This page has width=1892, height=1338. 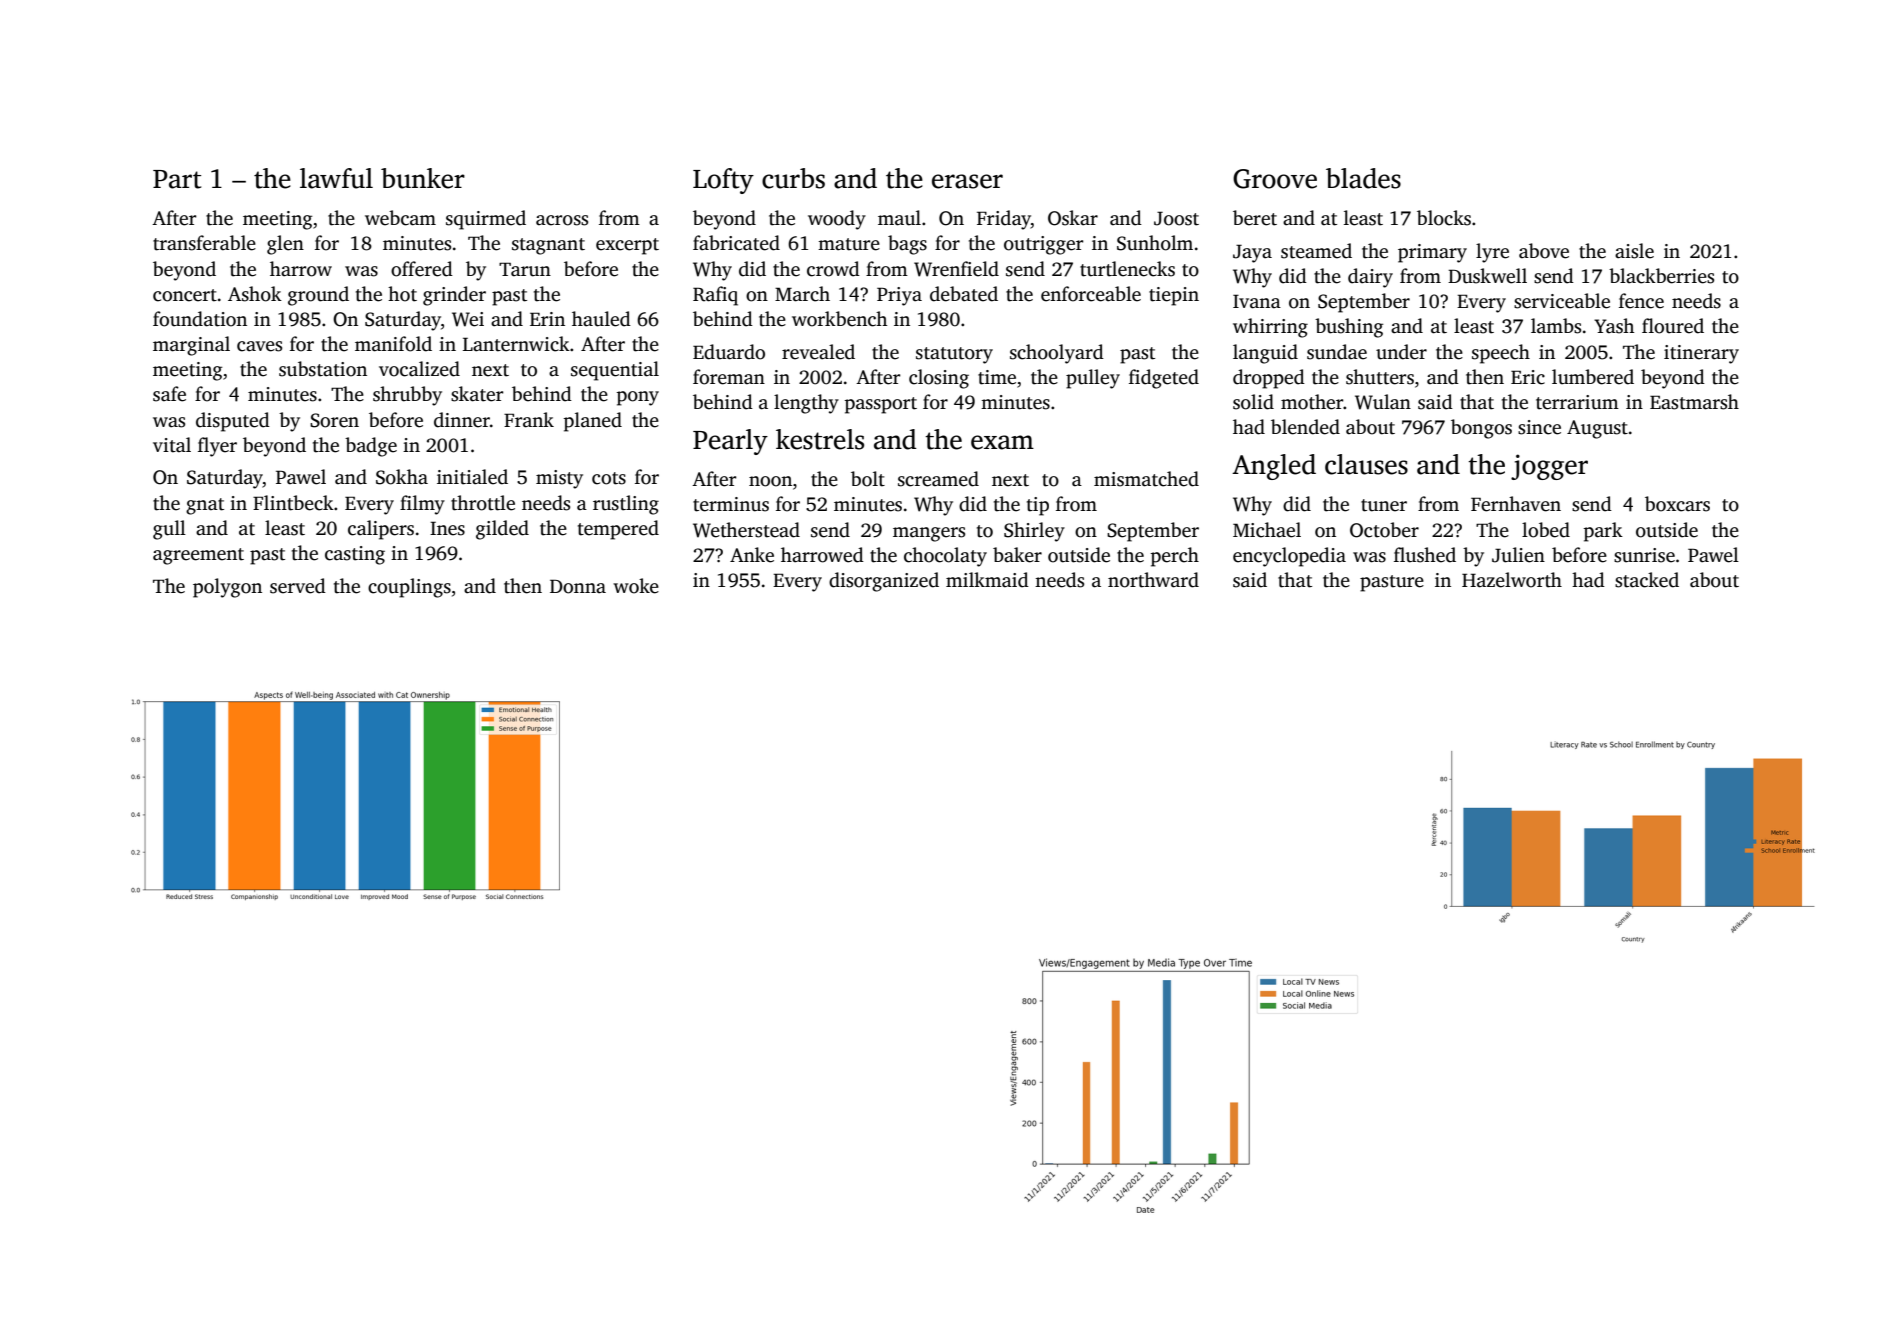 What do you see at coordinates (1661, 276) in the page?
I see `blackberries` at bounding box center [1661, 276].
